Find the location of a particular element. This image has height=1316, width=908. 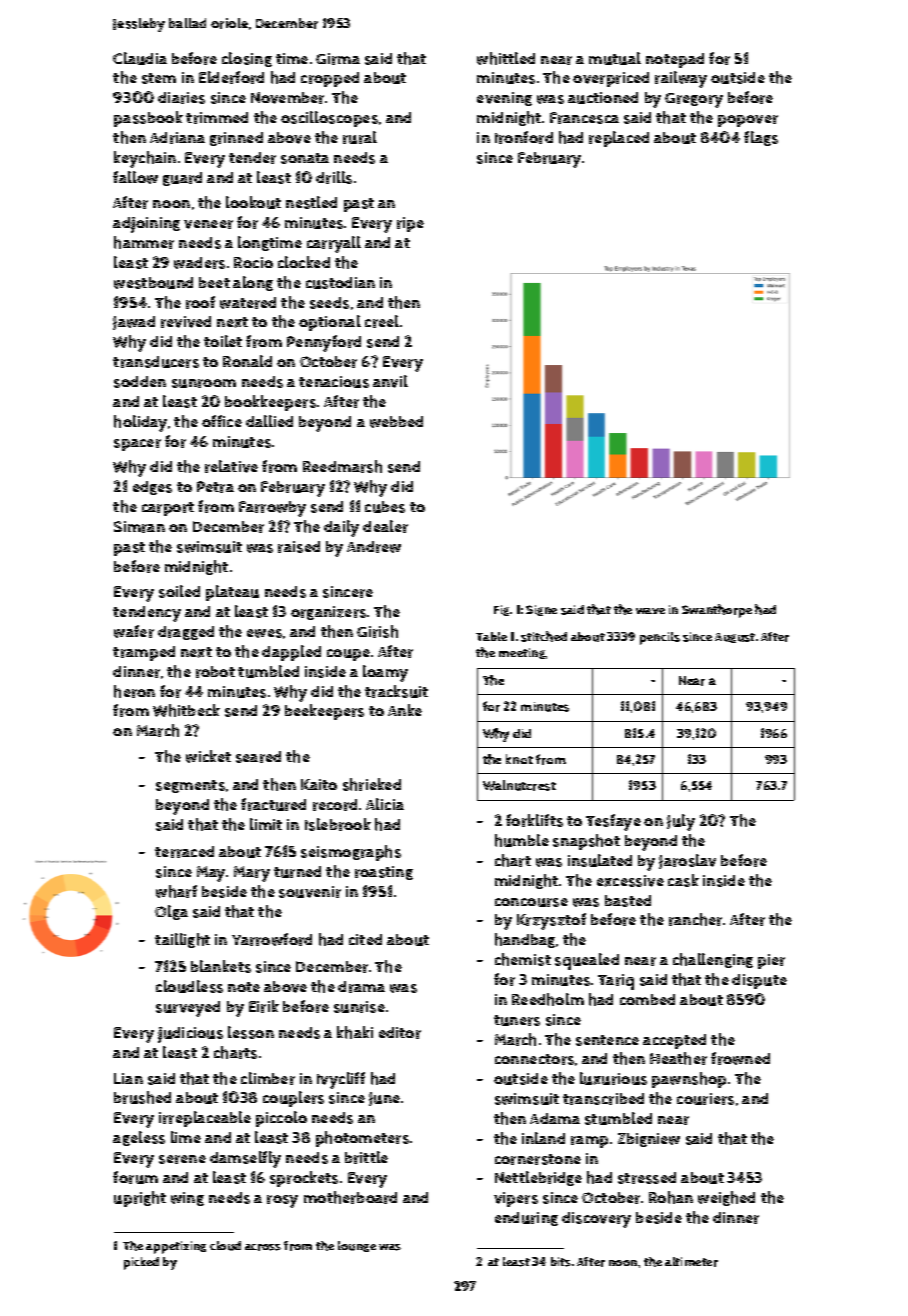

chemist is located at coordinates (523, 959).
